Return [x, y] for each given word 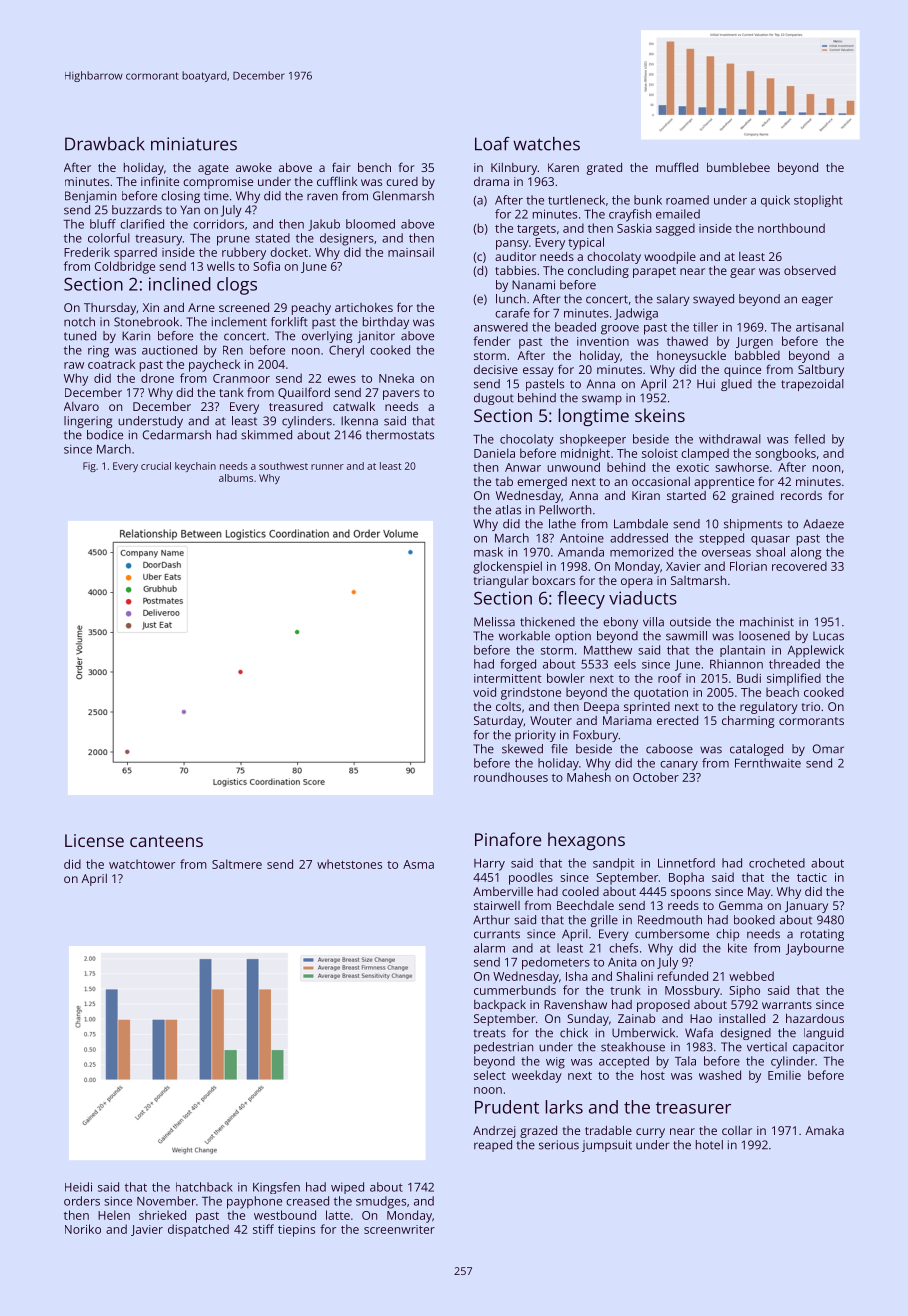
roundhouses [511, 777]
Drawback [105, 144]
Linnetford [686, 863]
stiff [263, 1229]
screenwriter [399, 1229]
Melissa [494, 622]
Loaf [492, 144]
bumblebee [738, 167]
